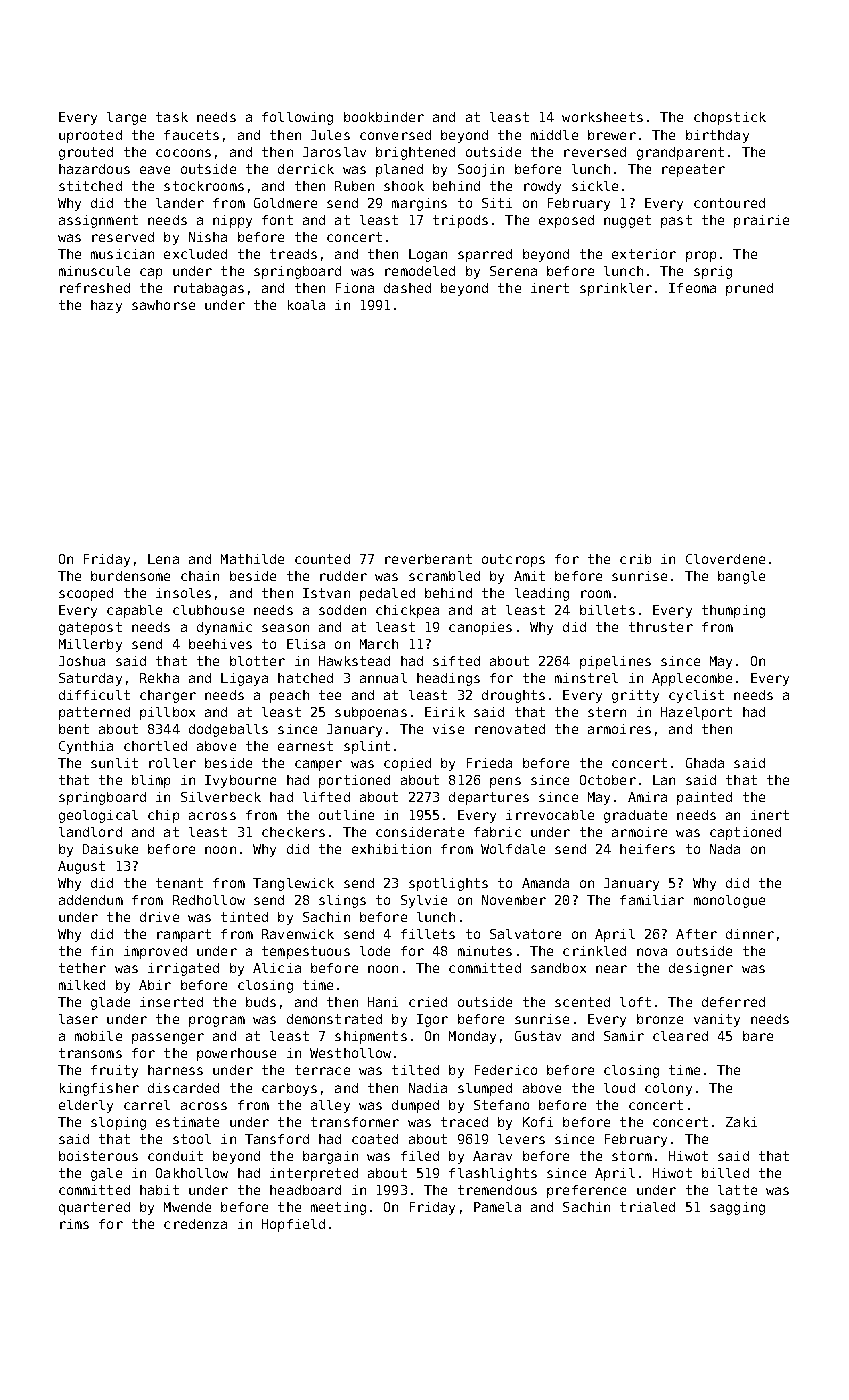  I want to click on Nisha, so click(208, 237).
